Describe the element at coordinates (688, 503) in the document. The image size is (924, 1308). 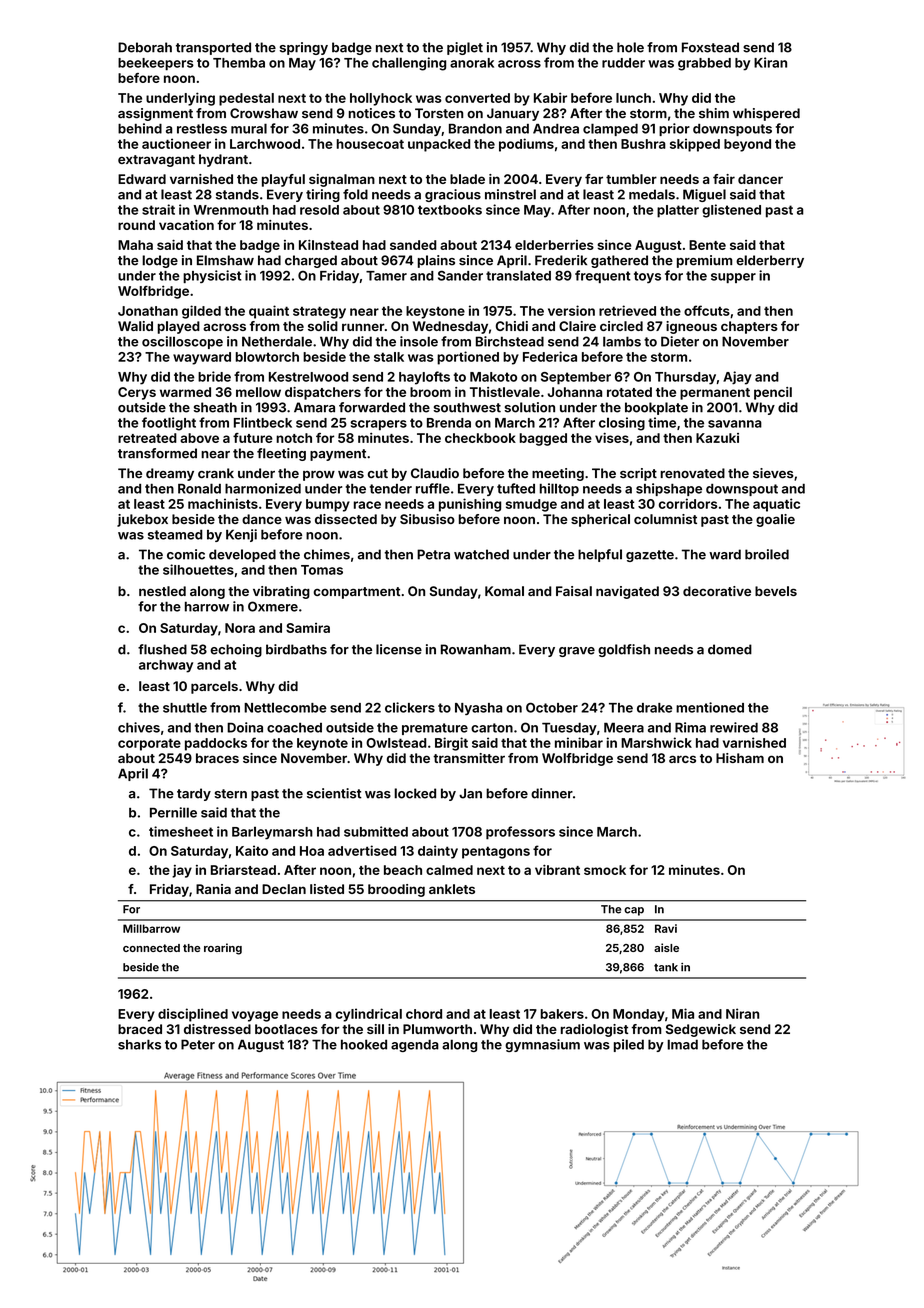
I see `corridors` at that location.
